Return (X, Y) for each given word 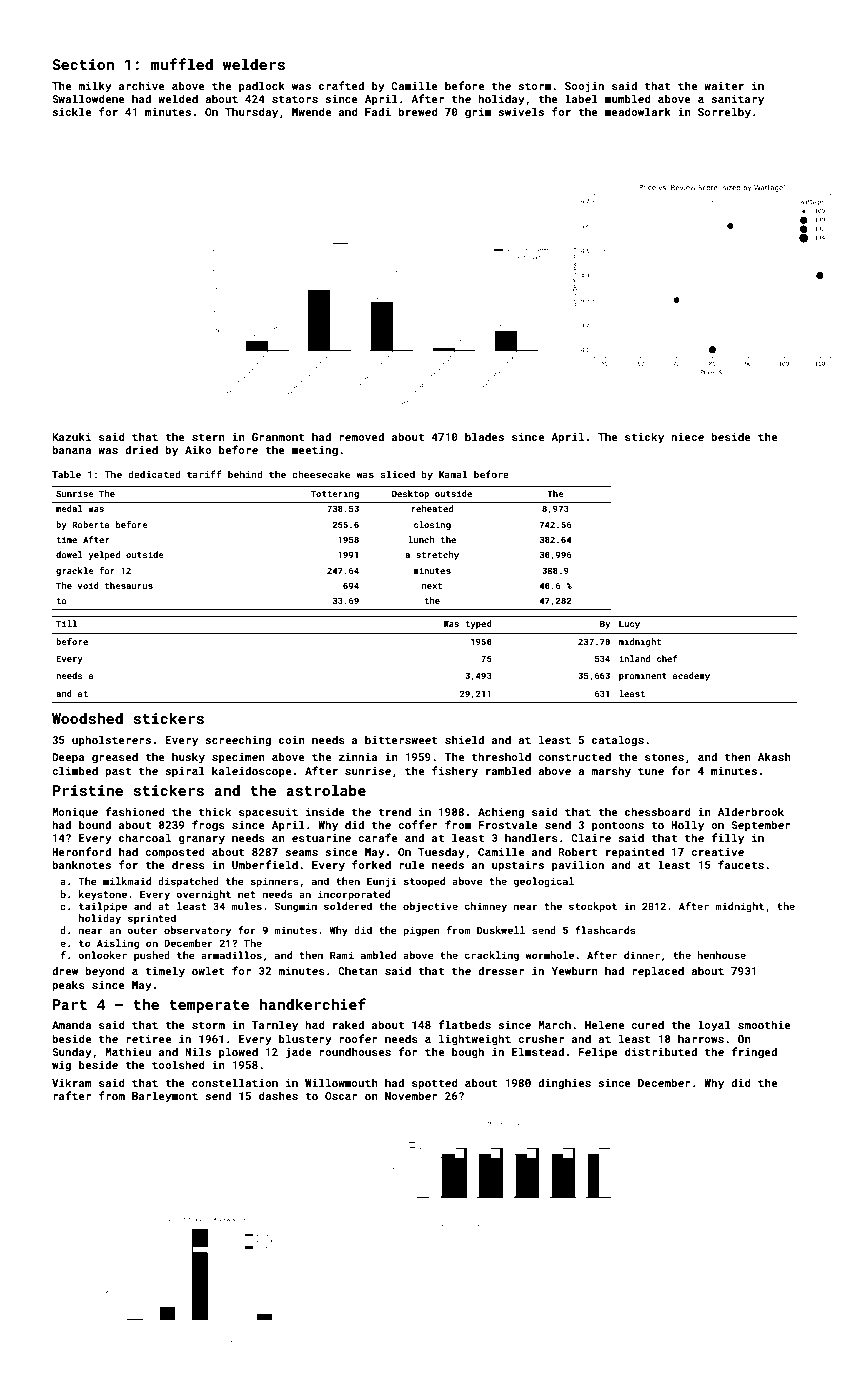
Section (83, 64)
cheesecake (321, 474)
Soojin (584, 87)
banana (71, 449)
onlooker (103, 955)
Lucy (629, 624)
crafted (341, 85)
